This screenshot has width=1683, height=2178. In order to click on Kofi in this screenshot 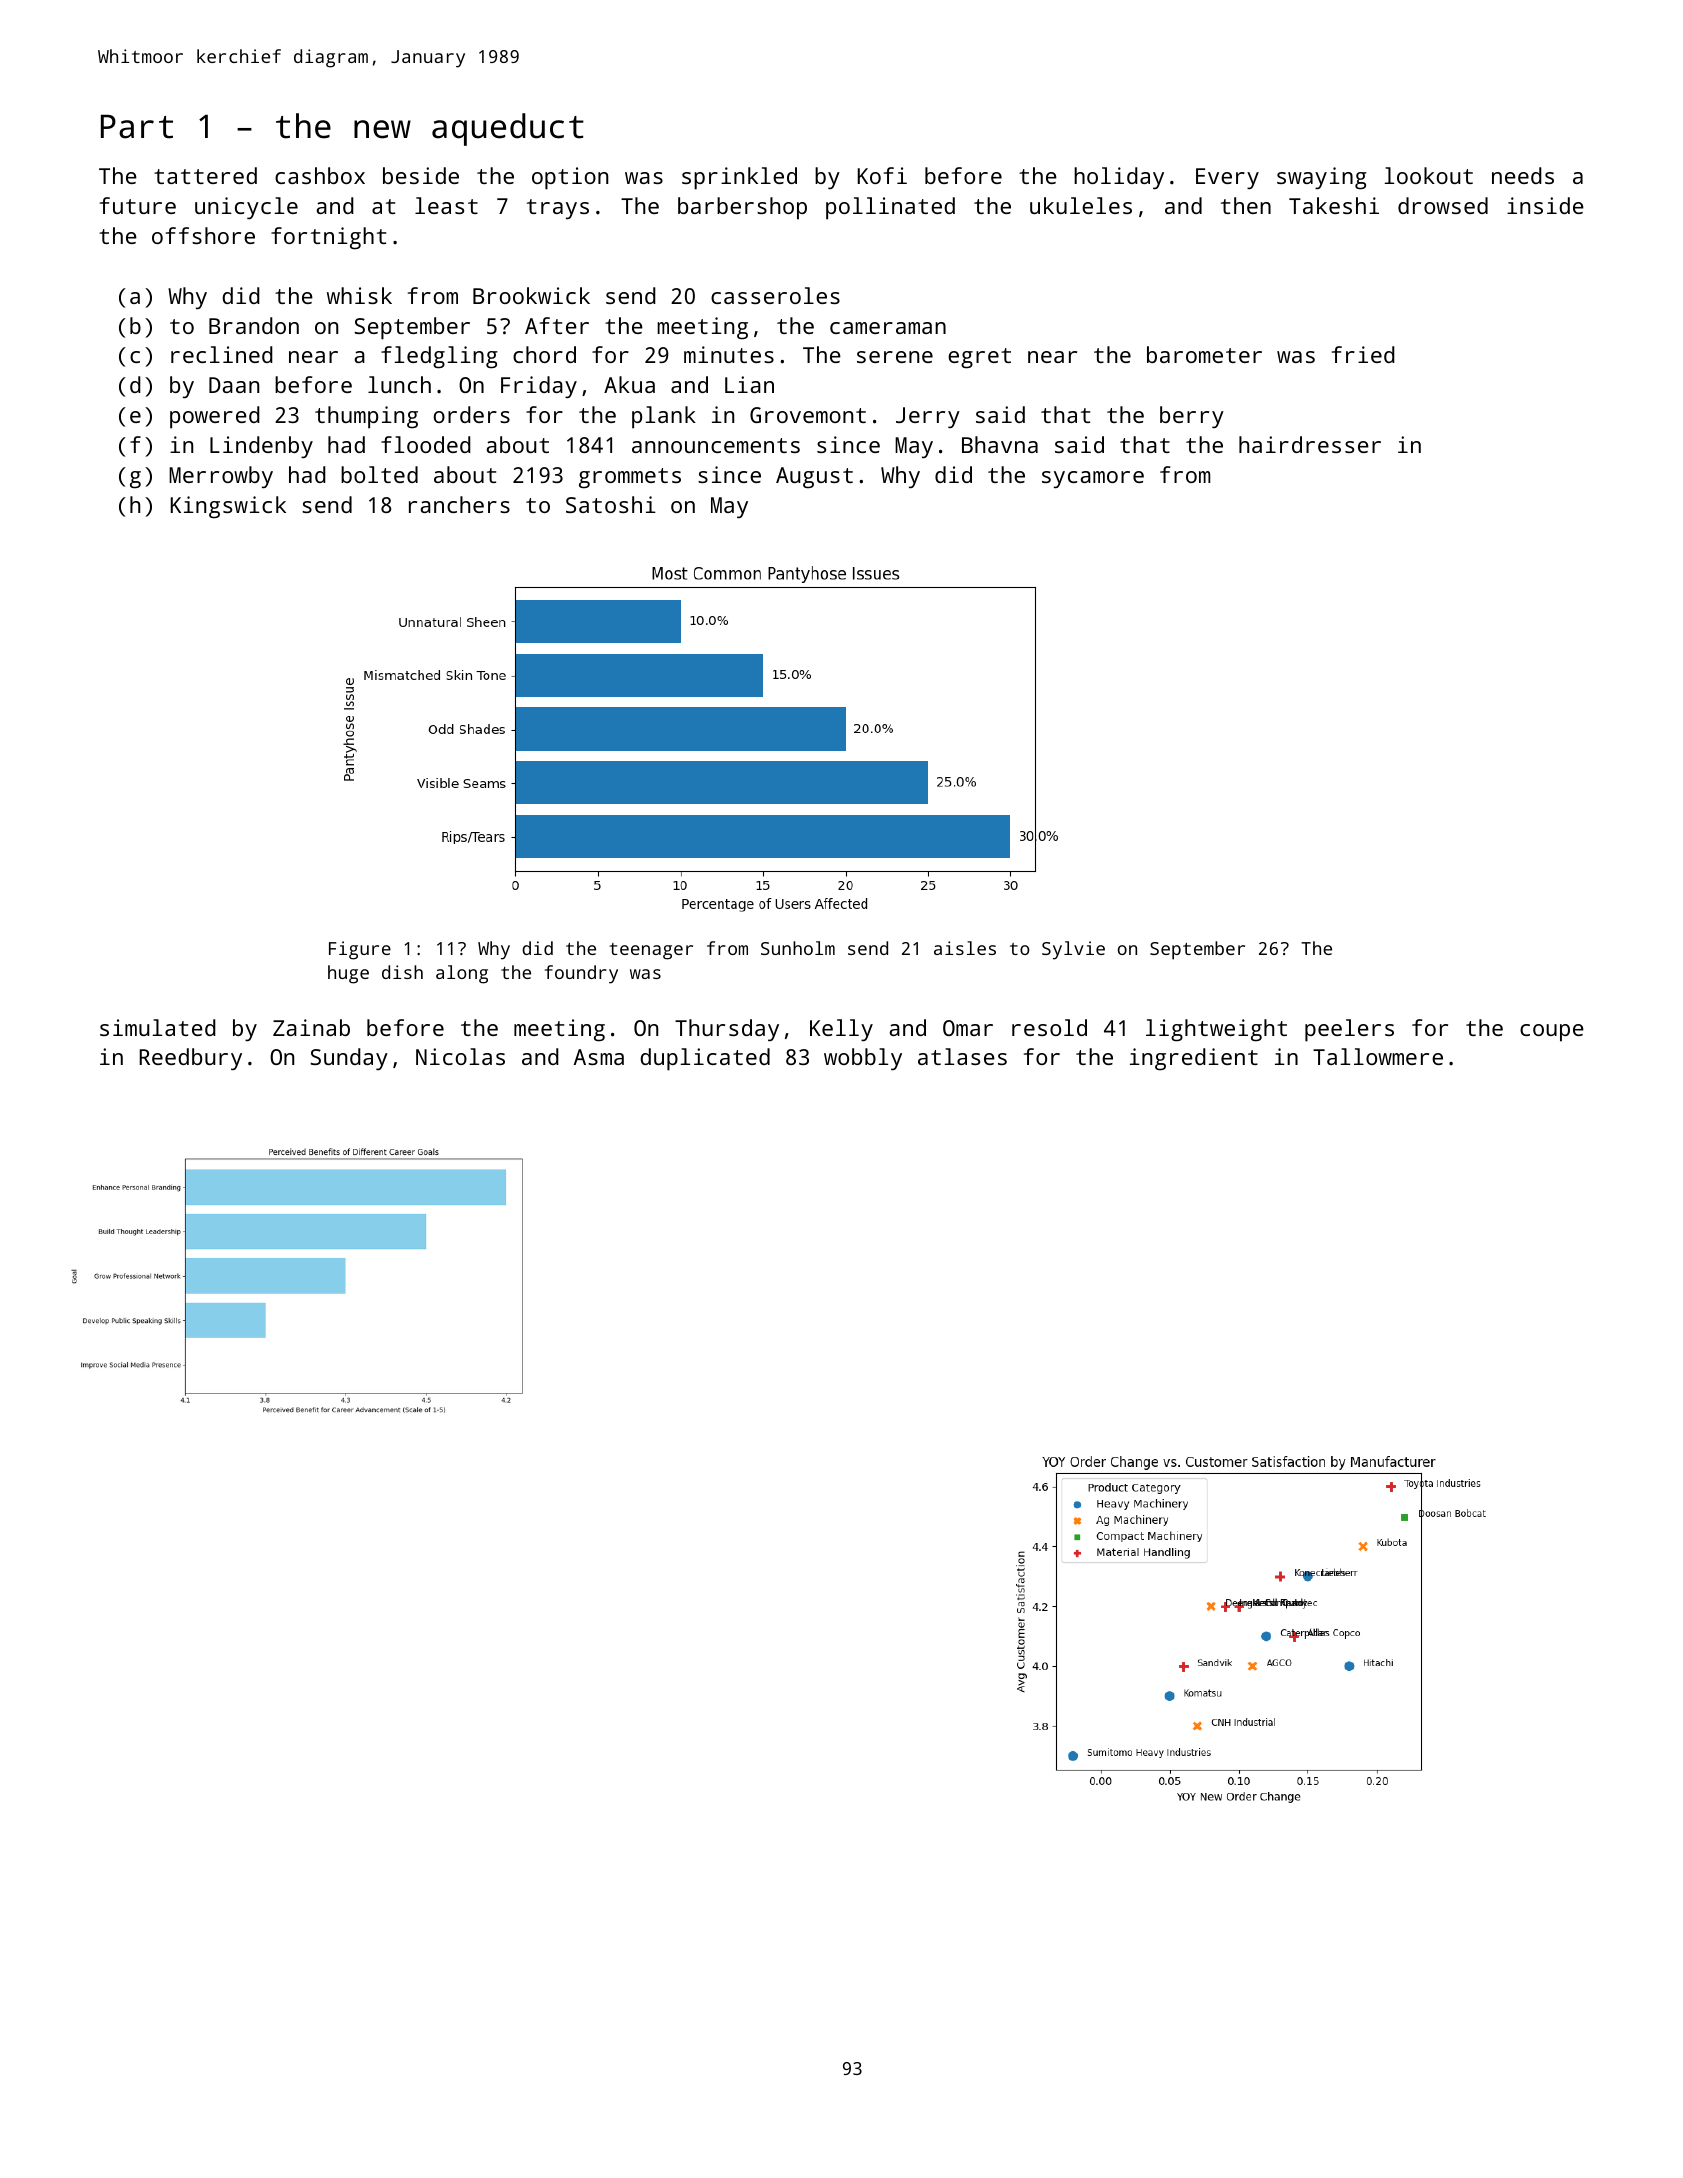, I will do `click(882, 175)`.
